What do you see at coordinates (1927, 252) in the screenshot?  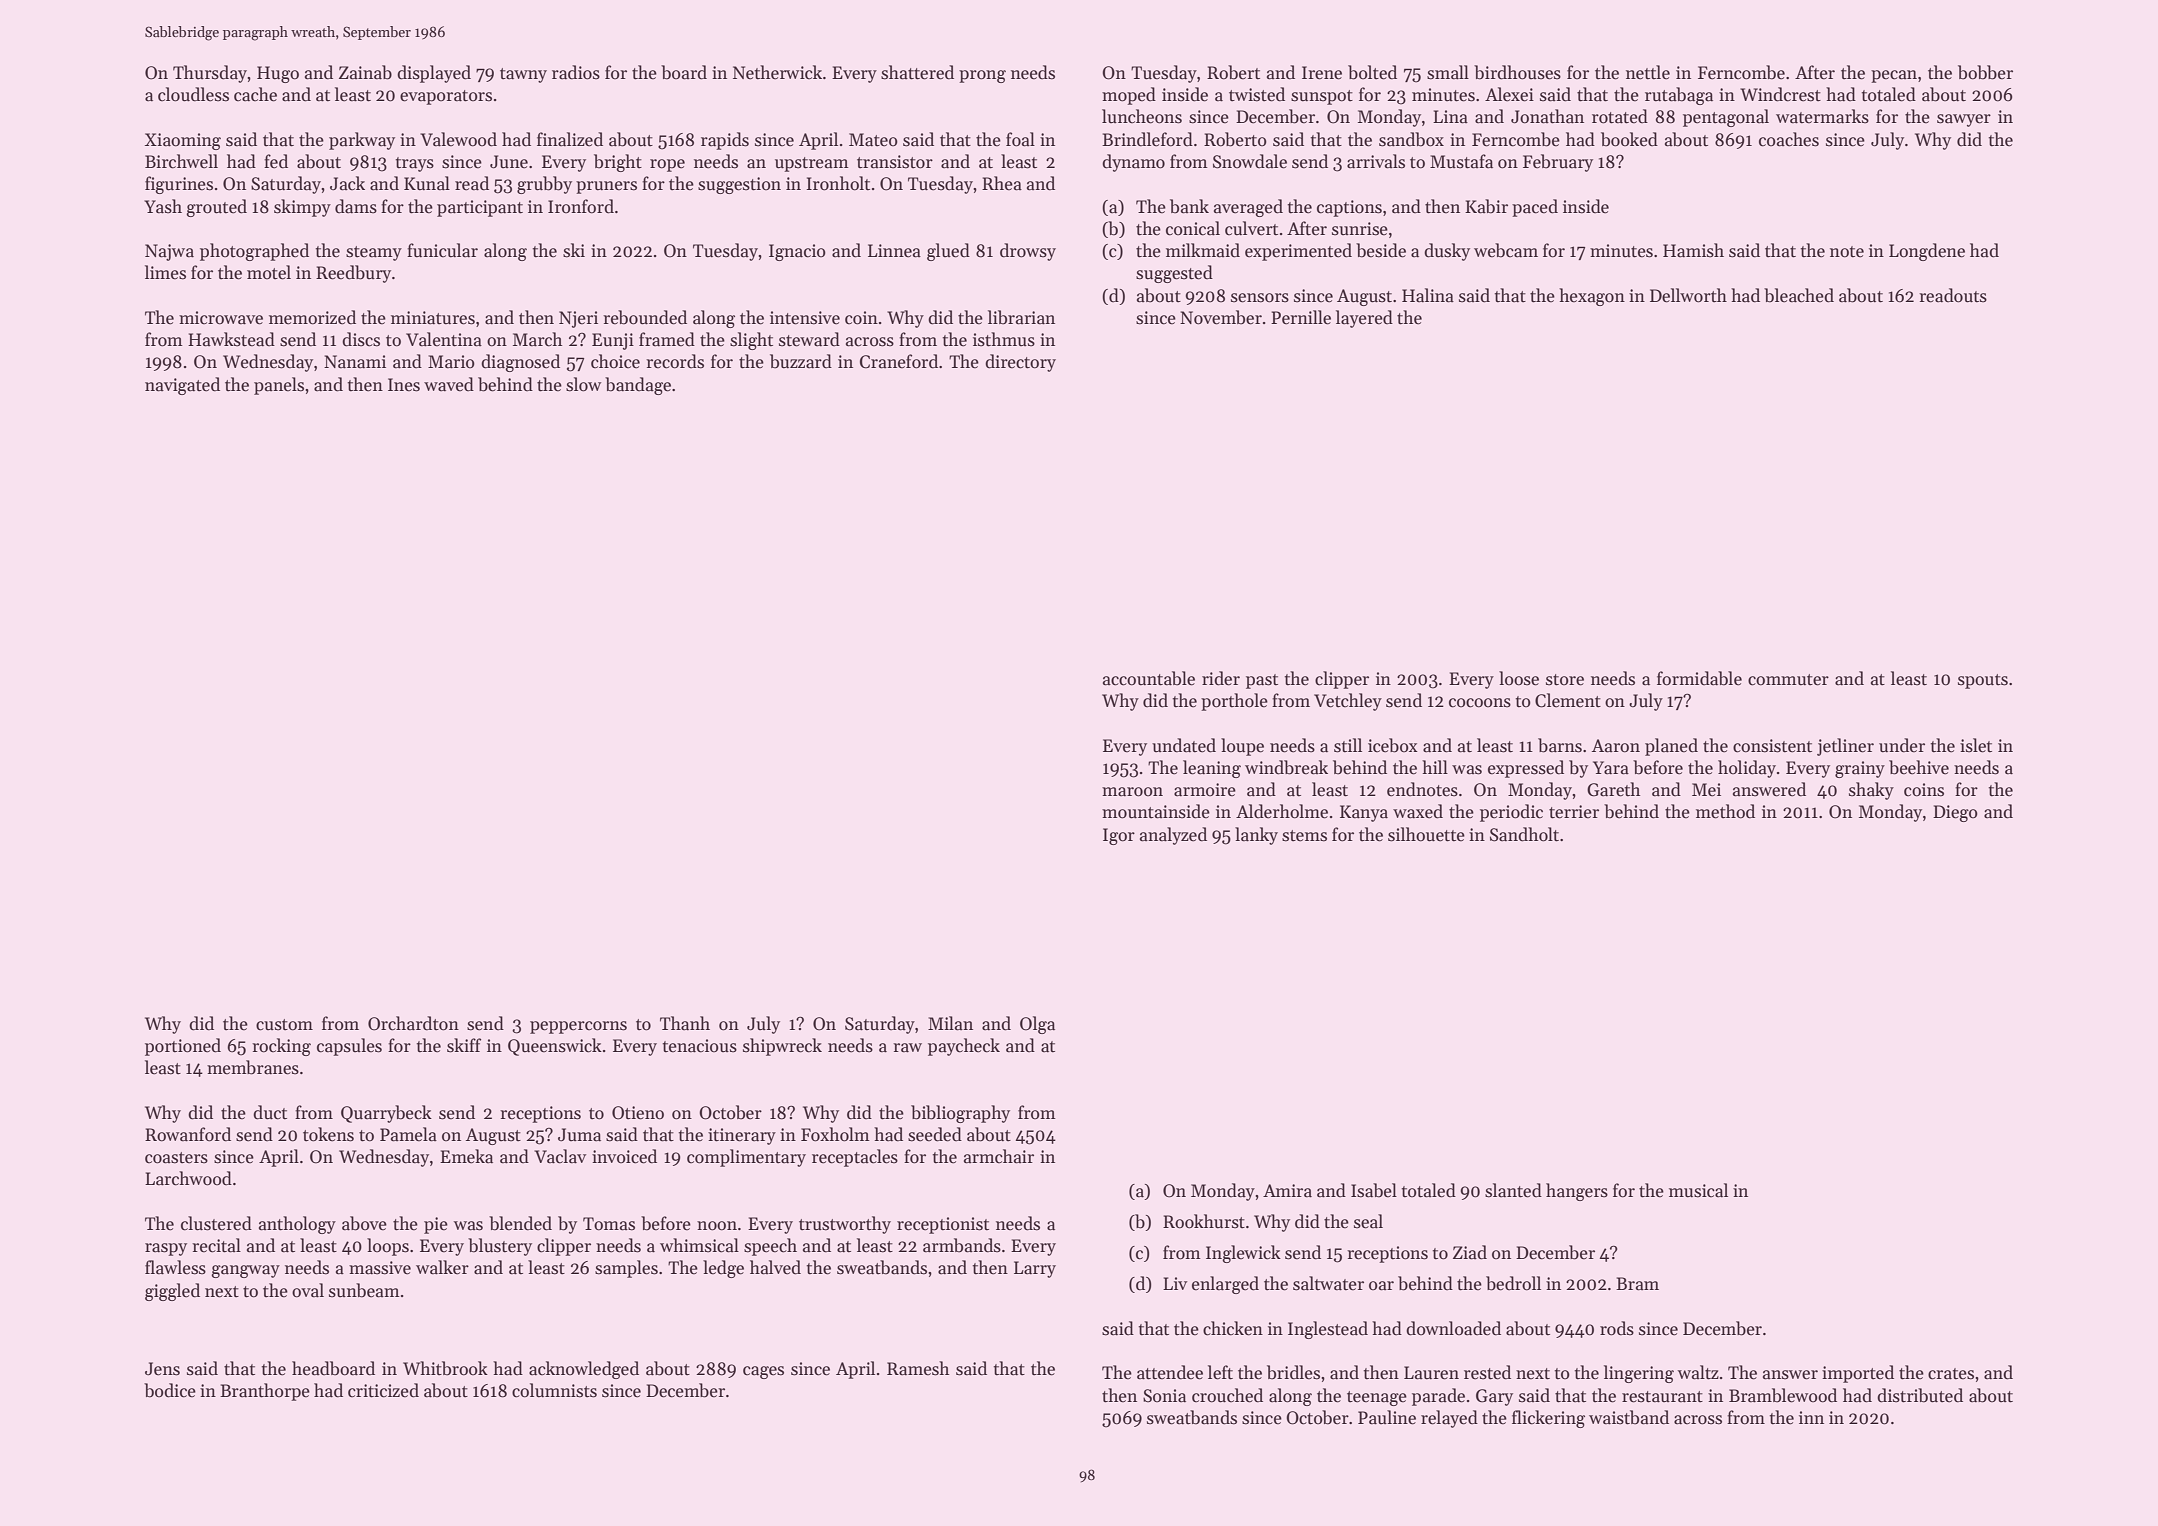 I see `Longdene` at bounding box center [1927, 252].
